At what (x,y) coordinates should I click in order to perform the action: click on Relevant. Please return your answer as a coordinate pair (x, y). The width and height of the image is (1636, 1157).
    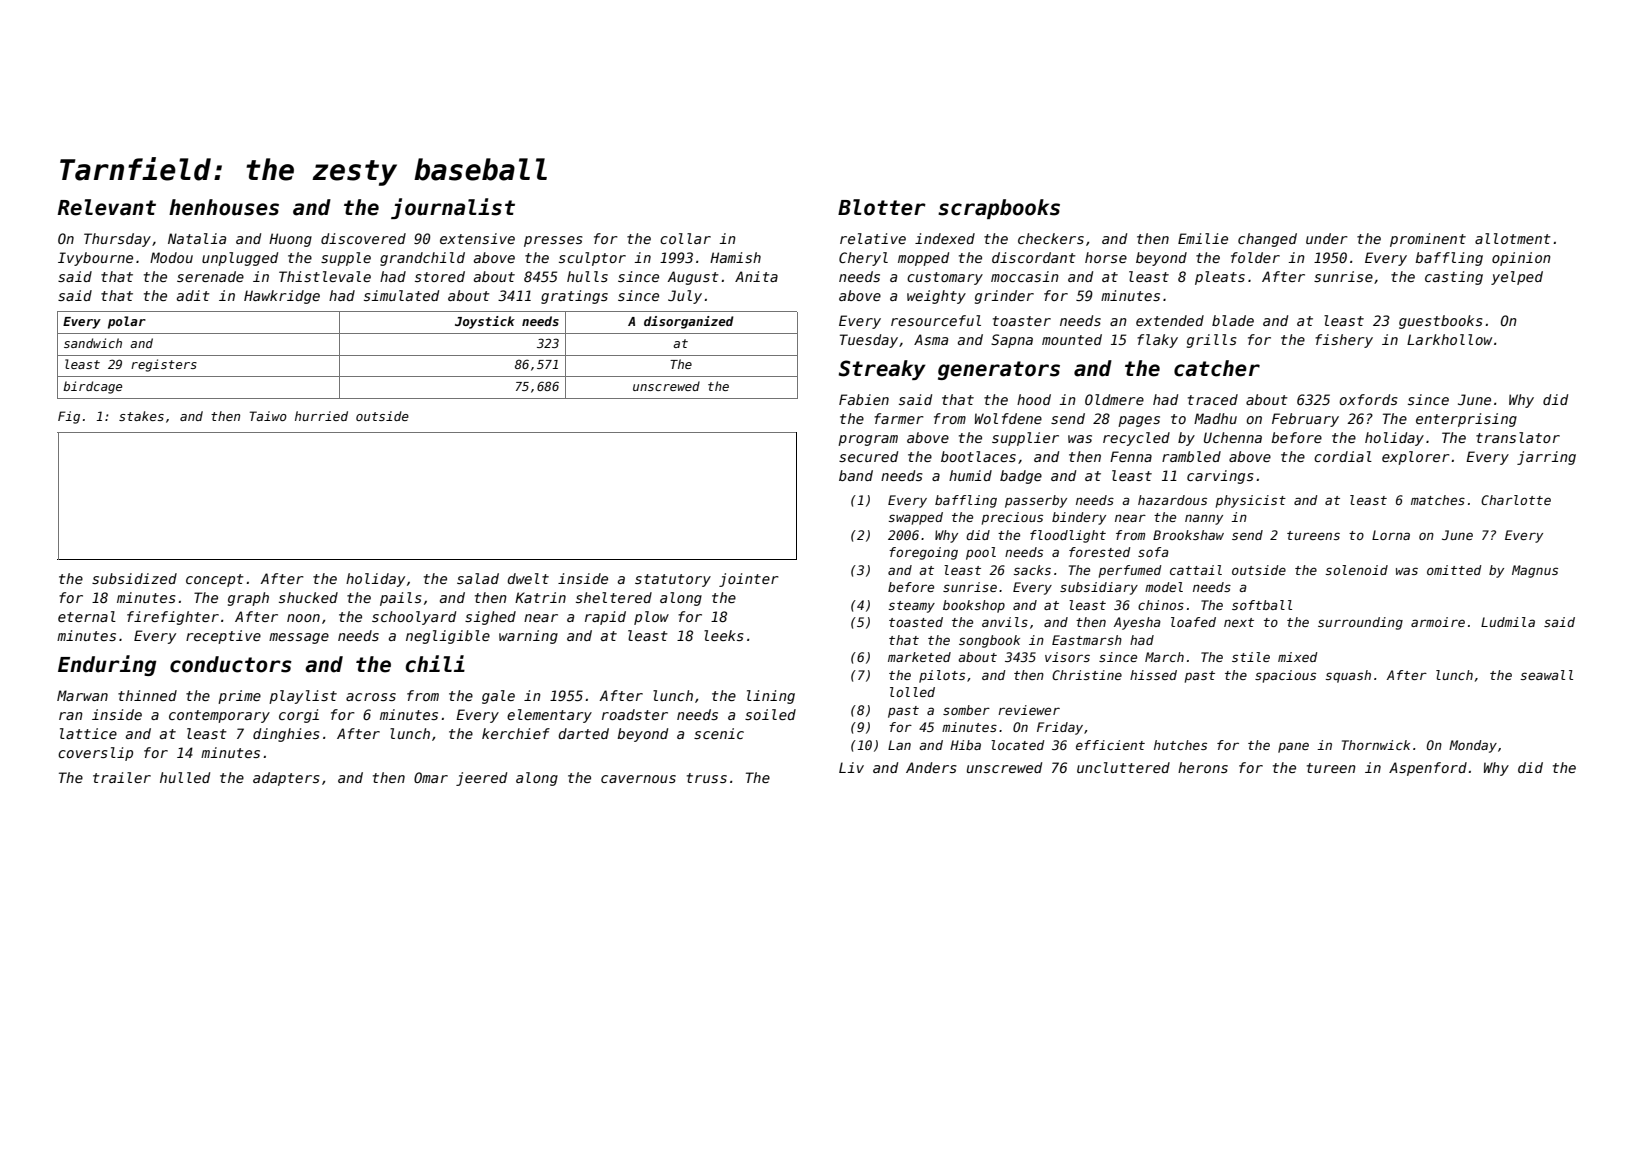
    Looking at the image, I should click on (106, 207).
